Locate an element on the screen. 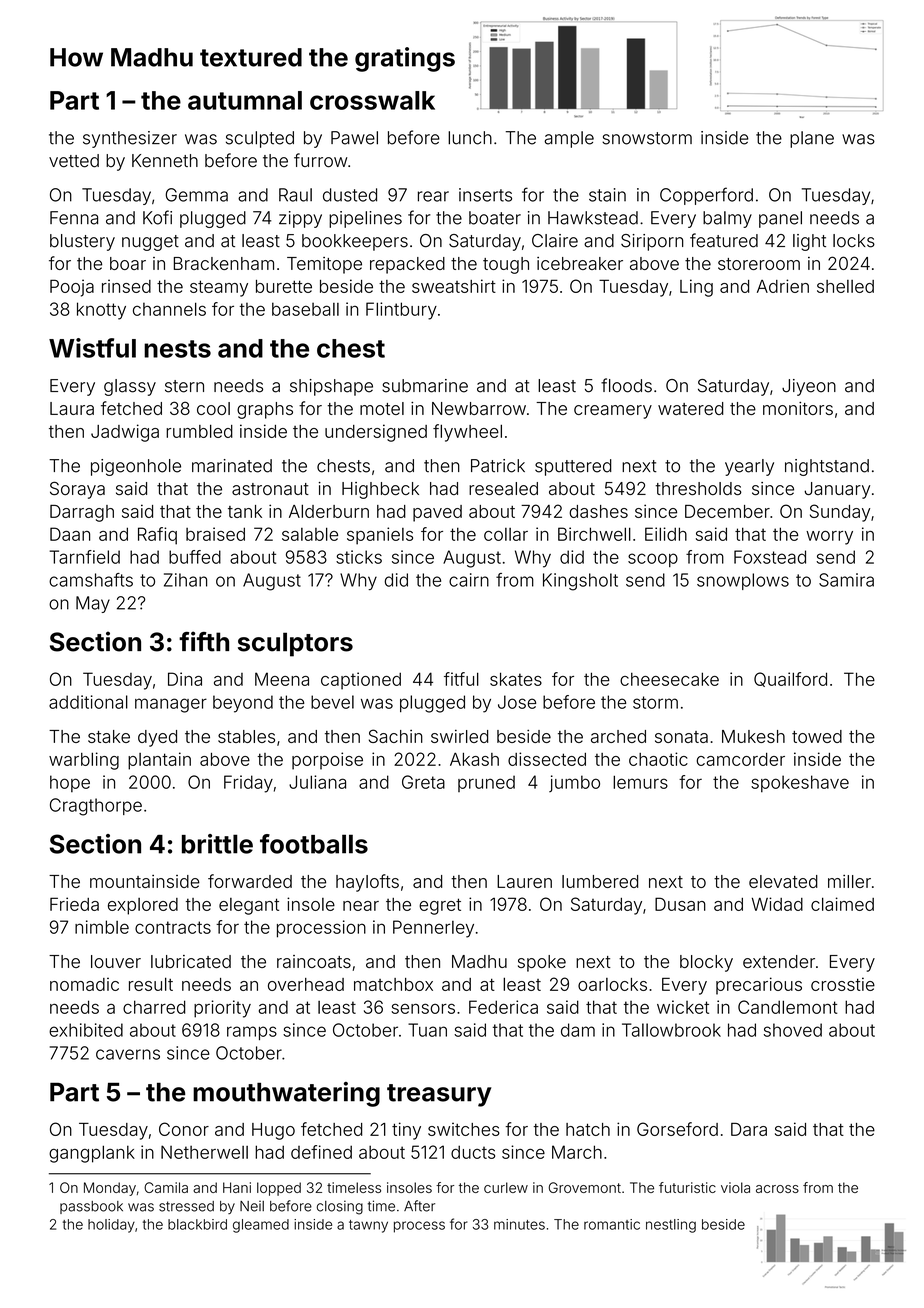 The width and height of the screenshot is (924, 1308). holiday is located at coordinates (111, 1226).
